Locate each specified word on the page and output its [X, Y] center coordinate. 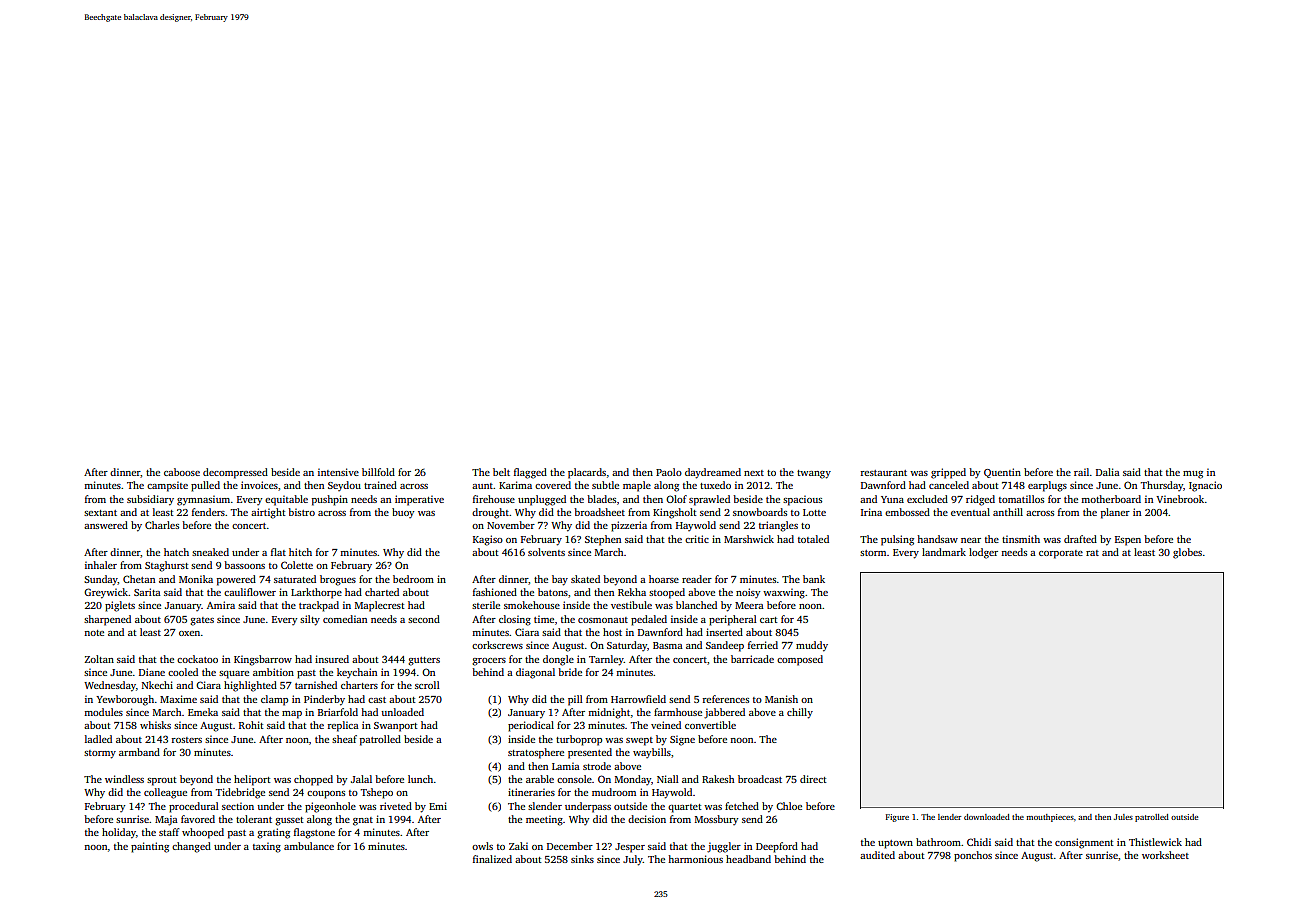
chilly [800, 713]
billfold [378, 472]
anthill [1008, 512]
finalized [492, 859]
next [754, 473]
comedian [345, 619]
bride [570, 672]
